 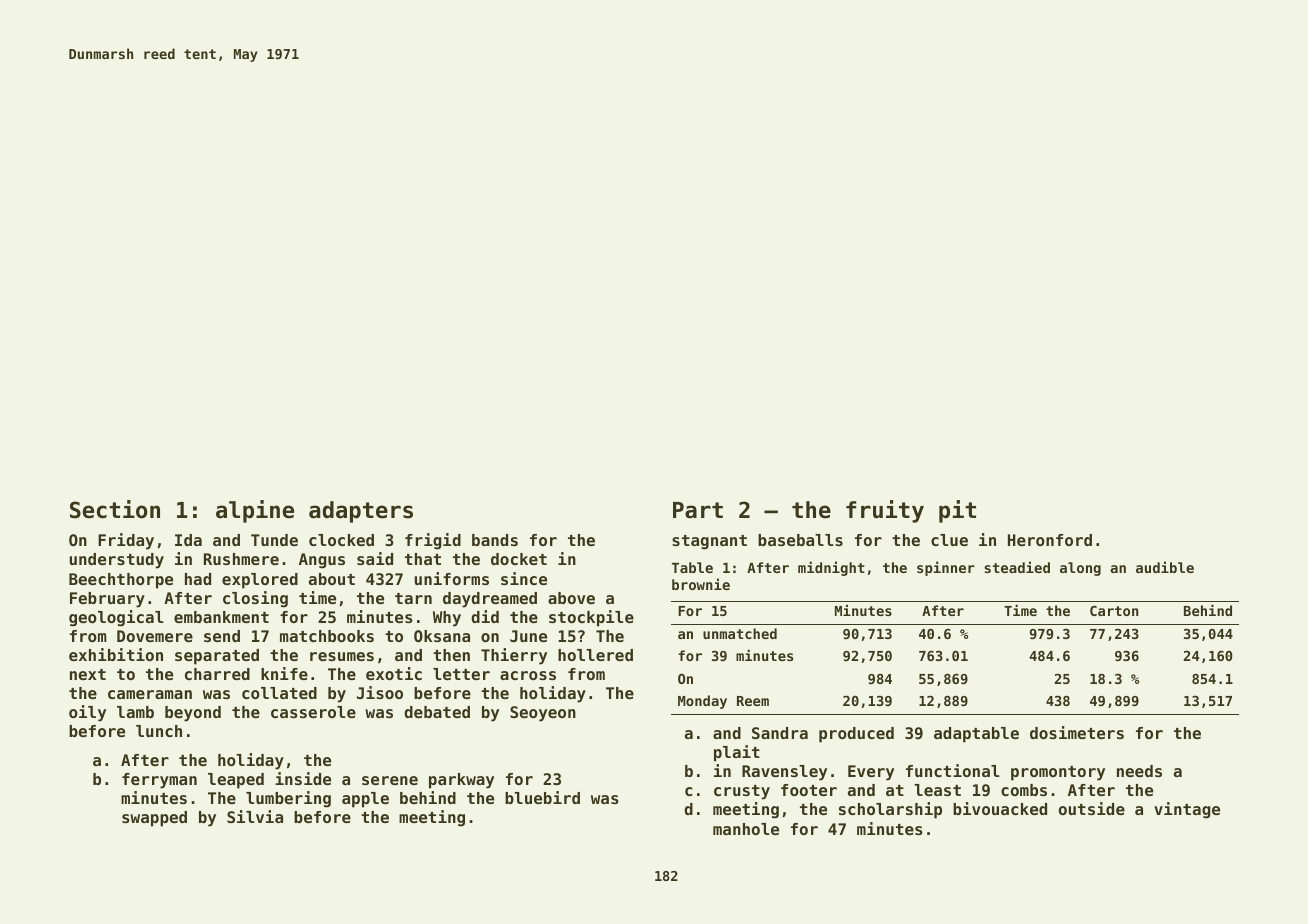 I want to click on dosimeters, so click(x=1077, y=732).
